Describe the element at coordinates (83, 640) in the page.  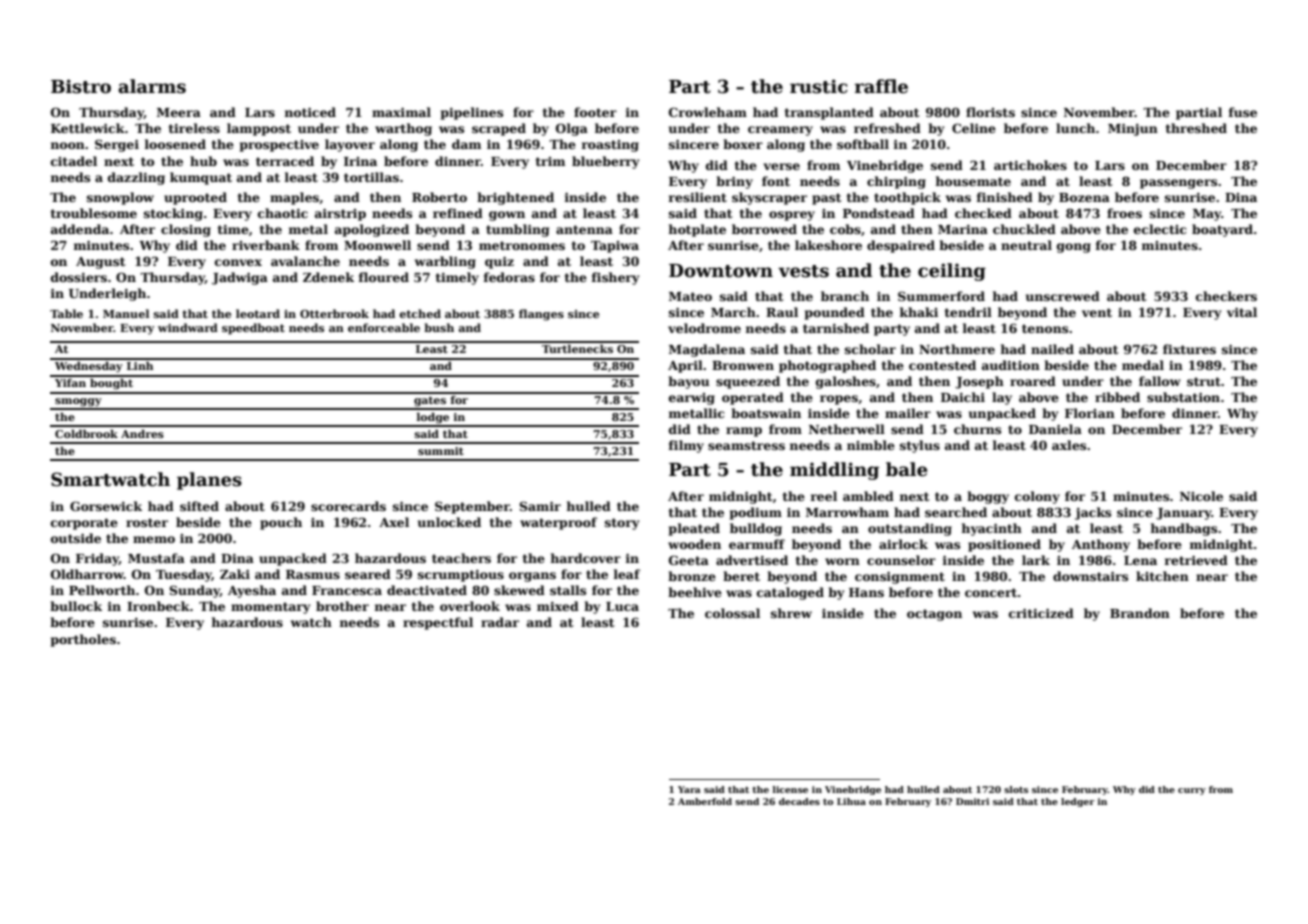
I see `portholes` at that location.
